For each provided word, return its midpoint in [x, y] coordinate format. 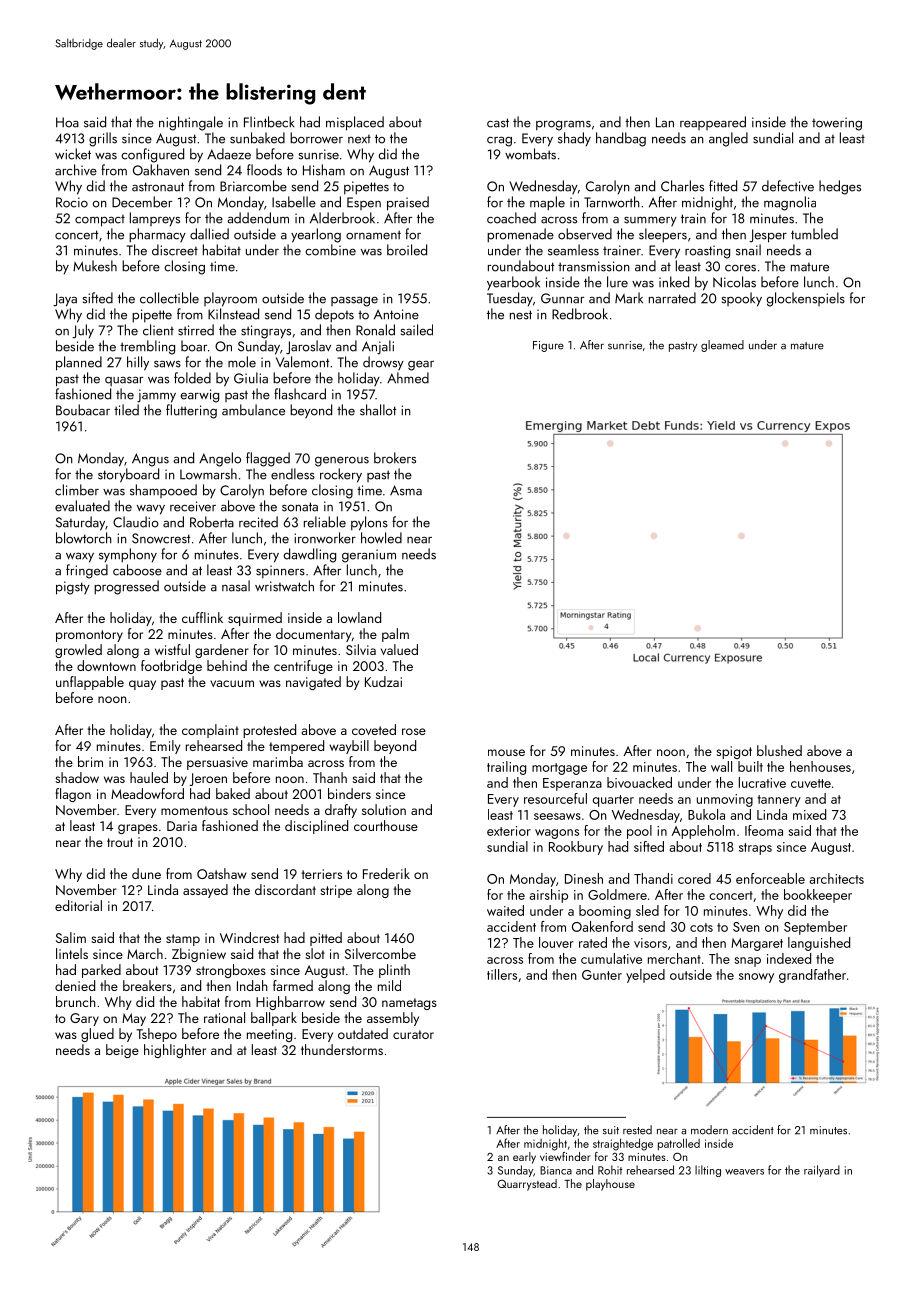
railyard [822, 1171]
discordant [285, 889]
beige [122, 1051]
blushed [779, 750]
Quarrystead [527, 1185]
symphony [128, 555]
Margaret [757, 944]
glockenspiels [806, 299]
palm [395, 635]
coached [511, 218]
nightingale [191, 123]
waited [505, 910]
